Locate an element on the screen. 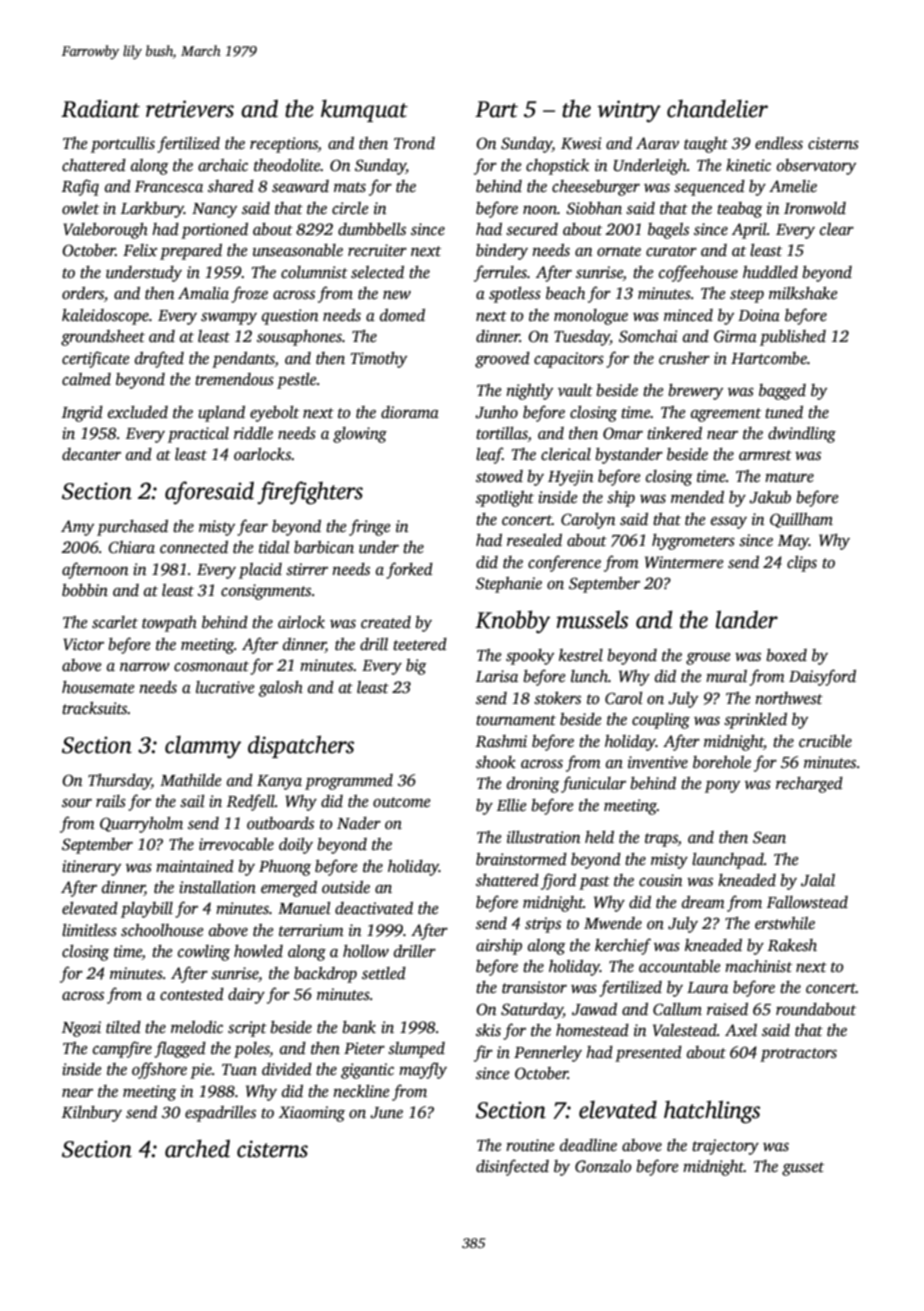 This screenshot has width=924, height=1311. Knobby is located at coordinates (512, 622).
